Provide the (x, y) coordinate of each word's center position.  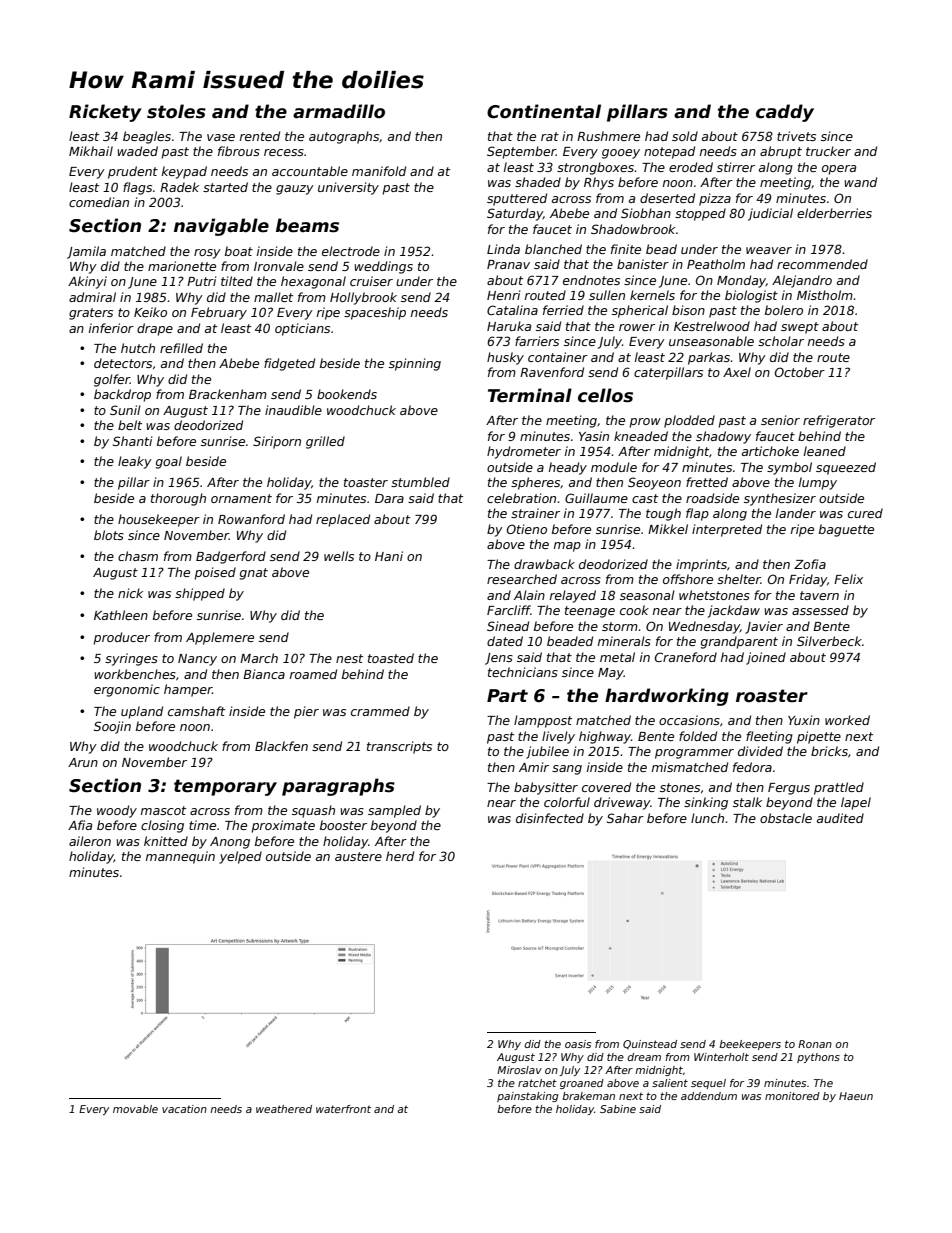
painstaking (527, 1097)
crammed (380, 711)
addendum (709, 1096)
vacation (184, 1109)
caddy (785, 113)
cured (865, 513)
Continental (544, 111)
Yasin (594, 436)
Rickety (105, 113)
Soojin (112, 727)
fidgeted (289, 364)
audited (840, 818)
